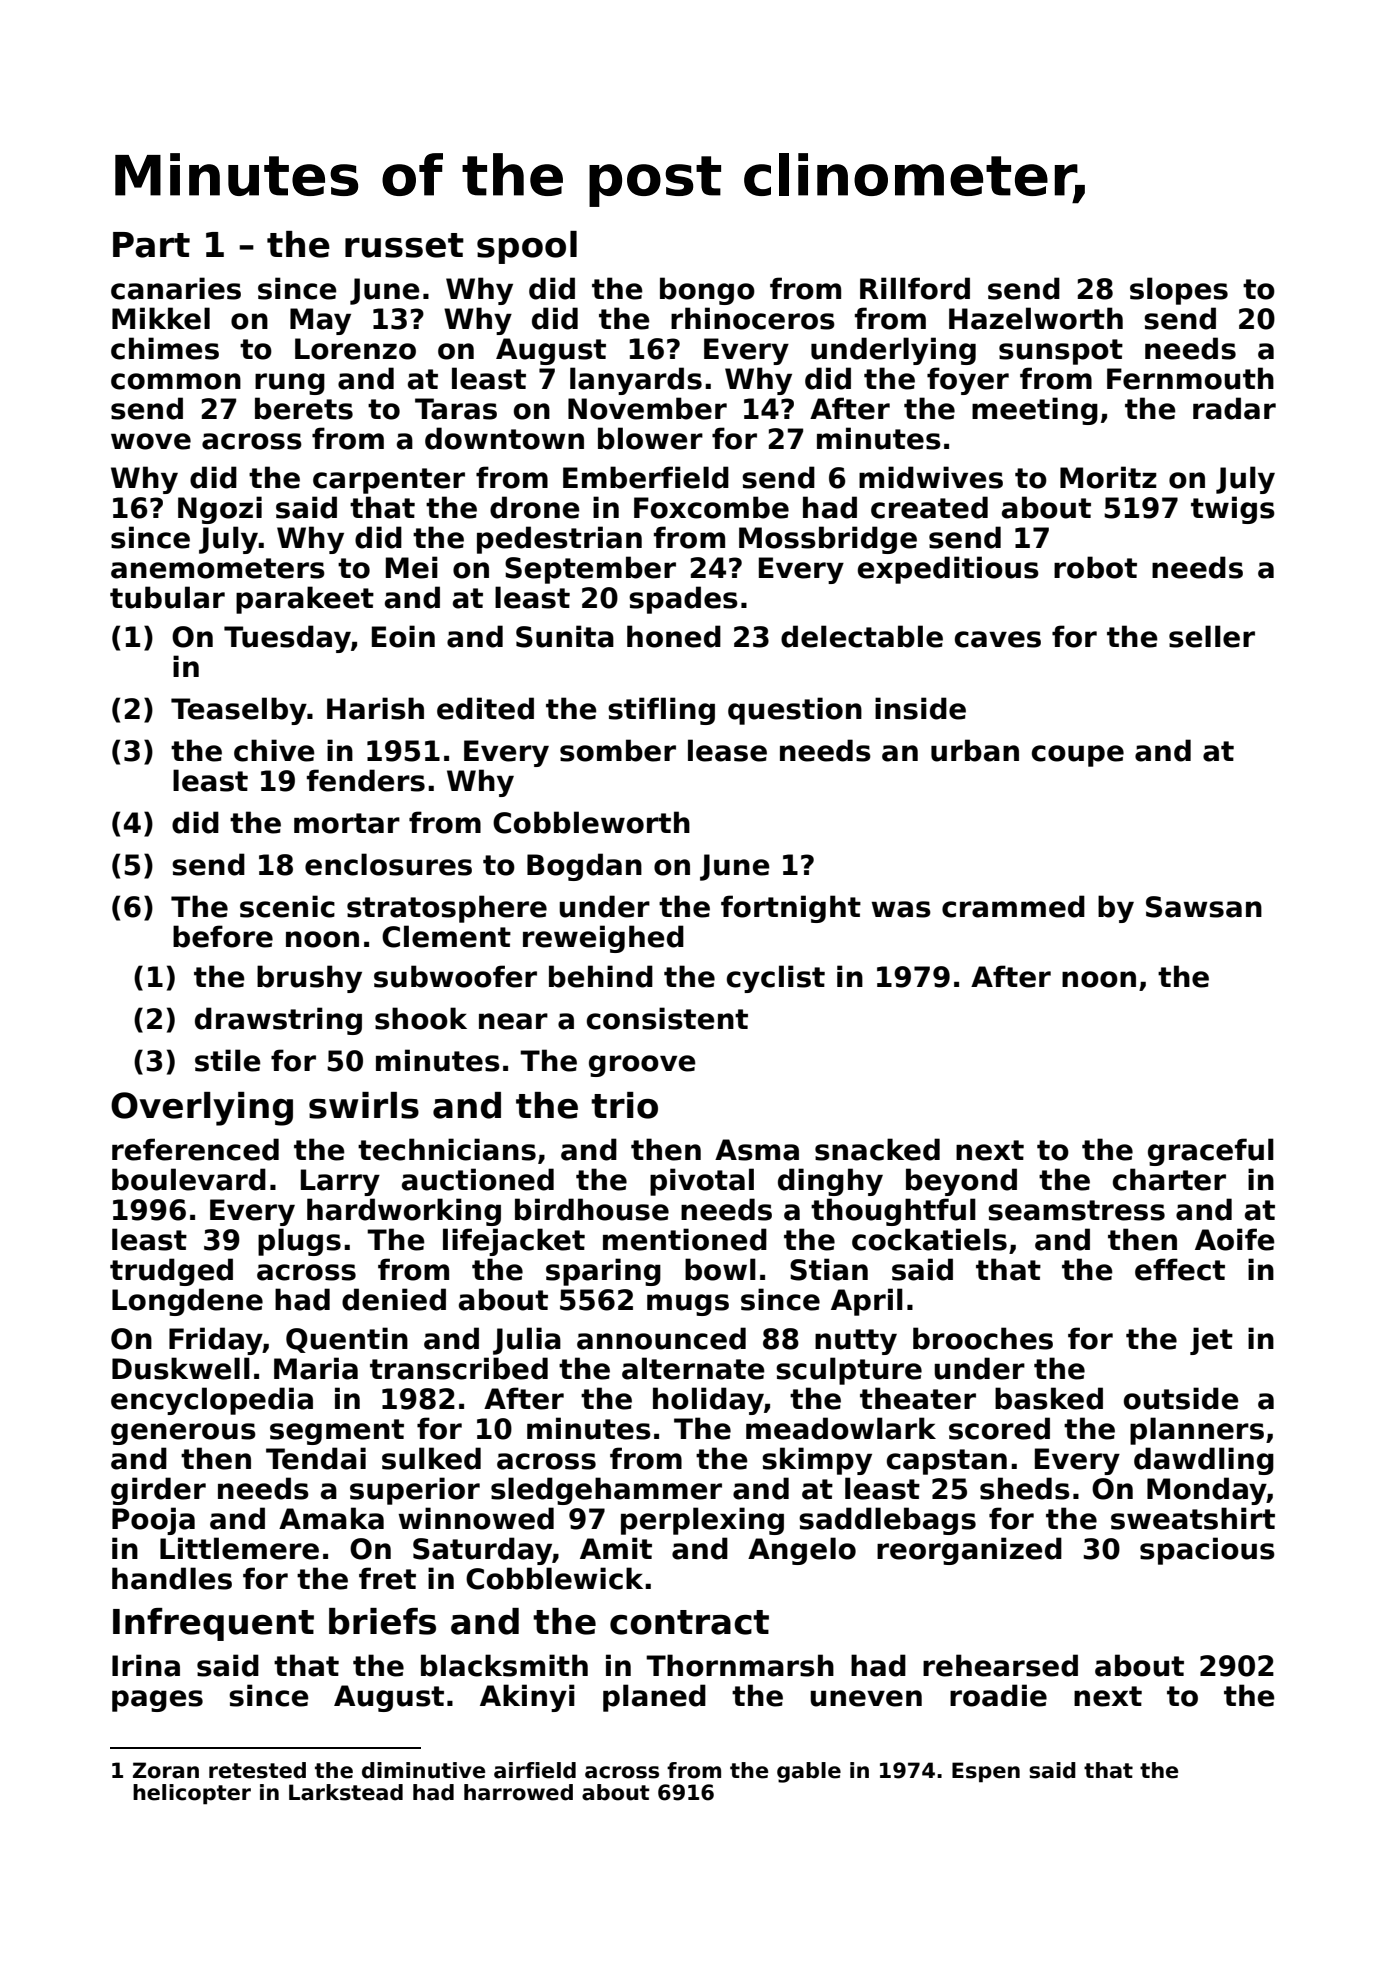 Image resolution: width=1386 pixels, height=1969 pixels. I want to click on russet, so click(404, 245).
